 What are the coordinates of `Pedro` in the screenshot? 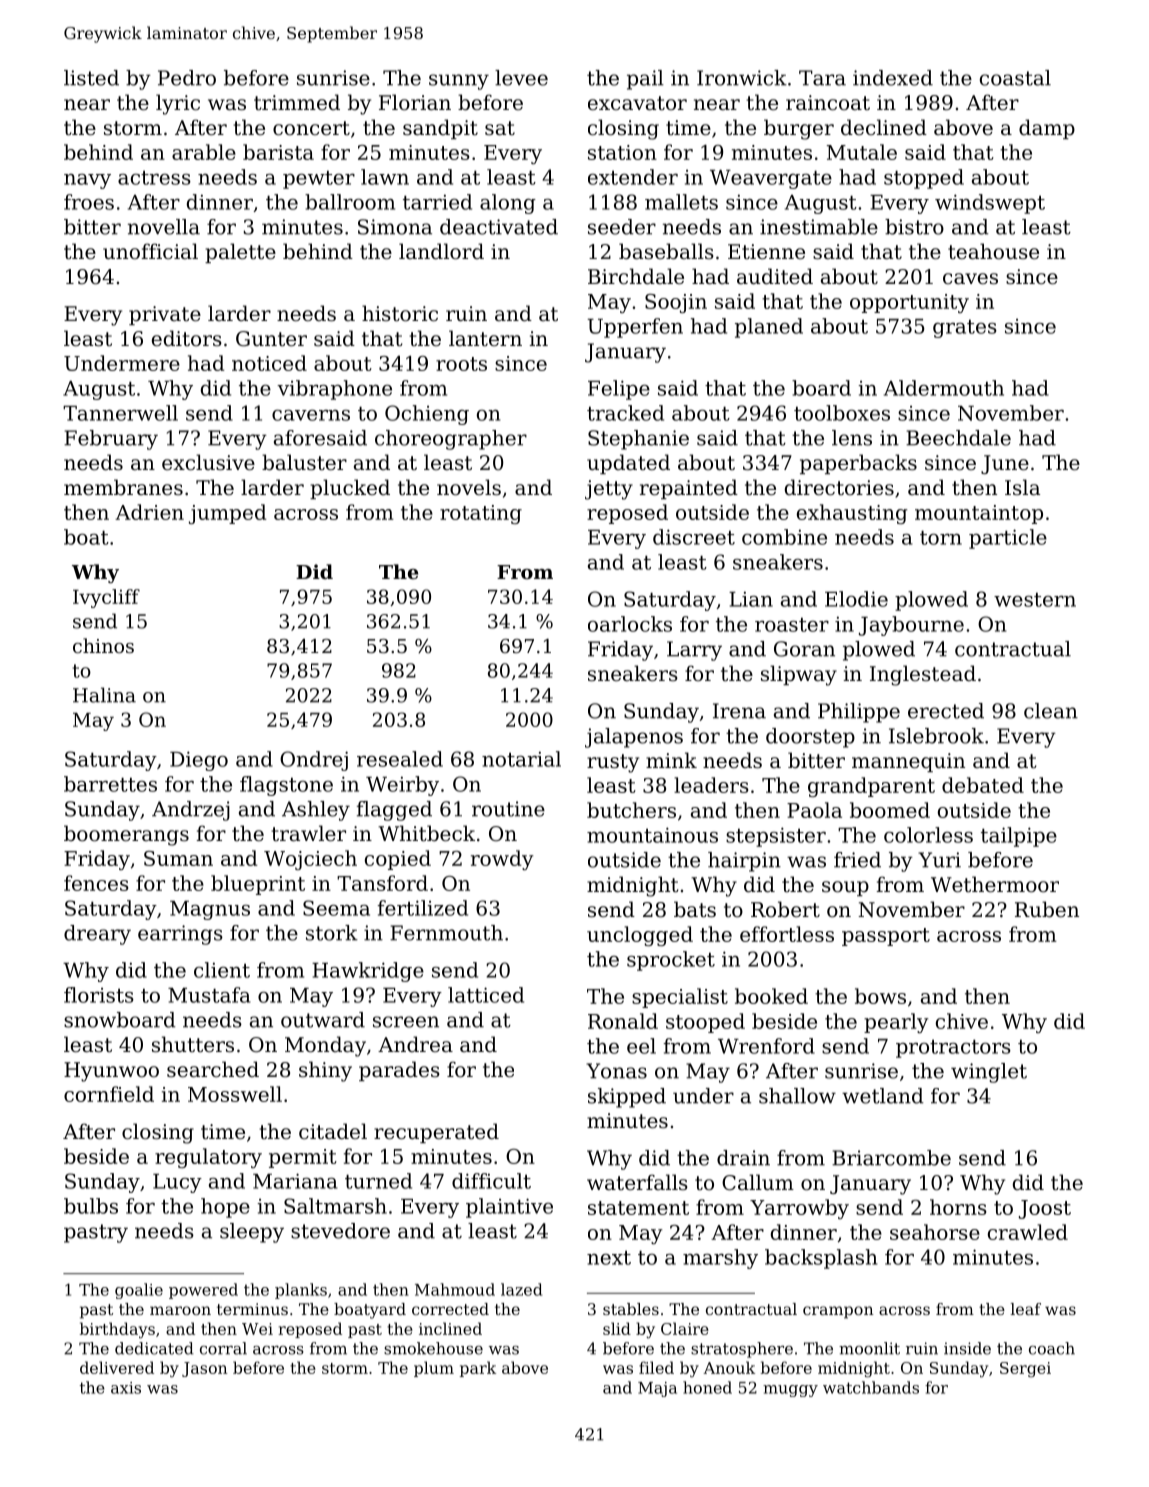 It's located at (187, 78).
